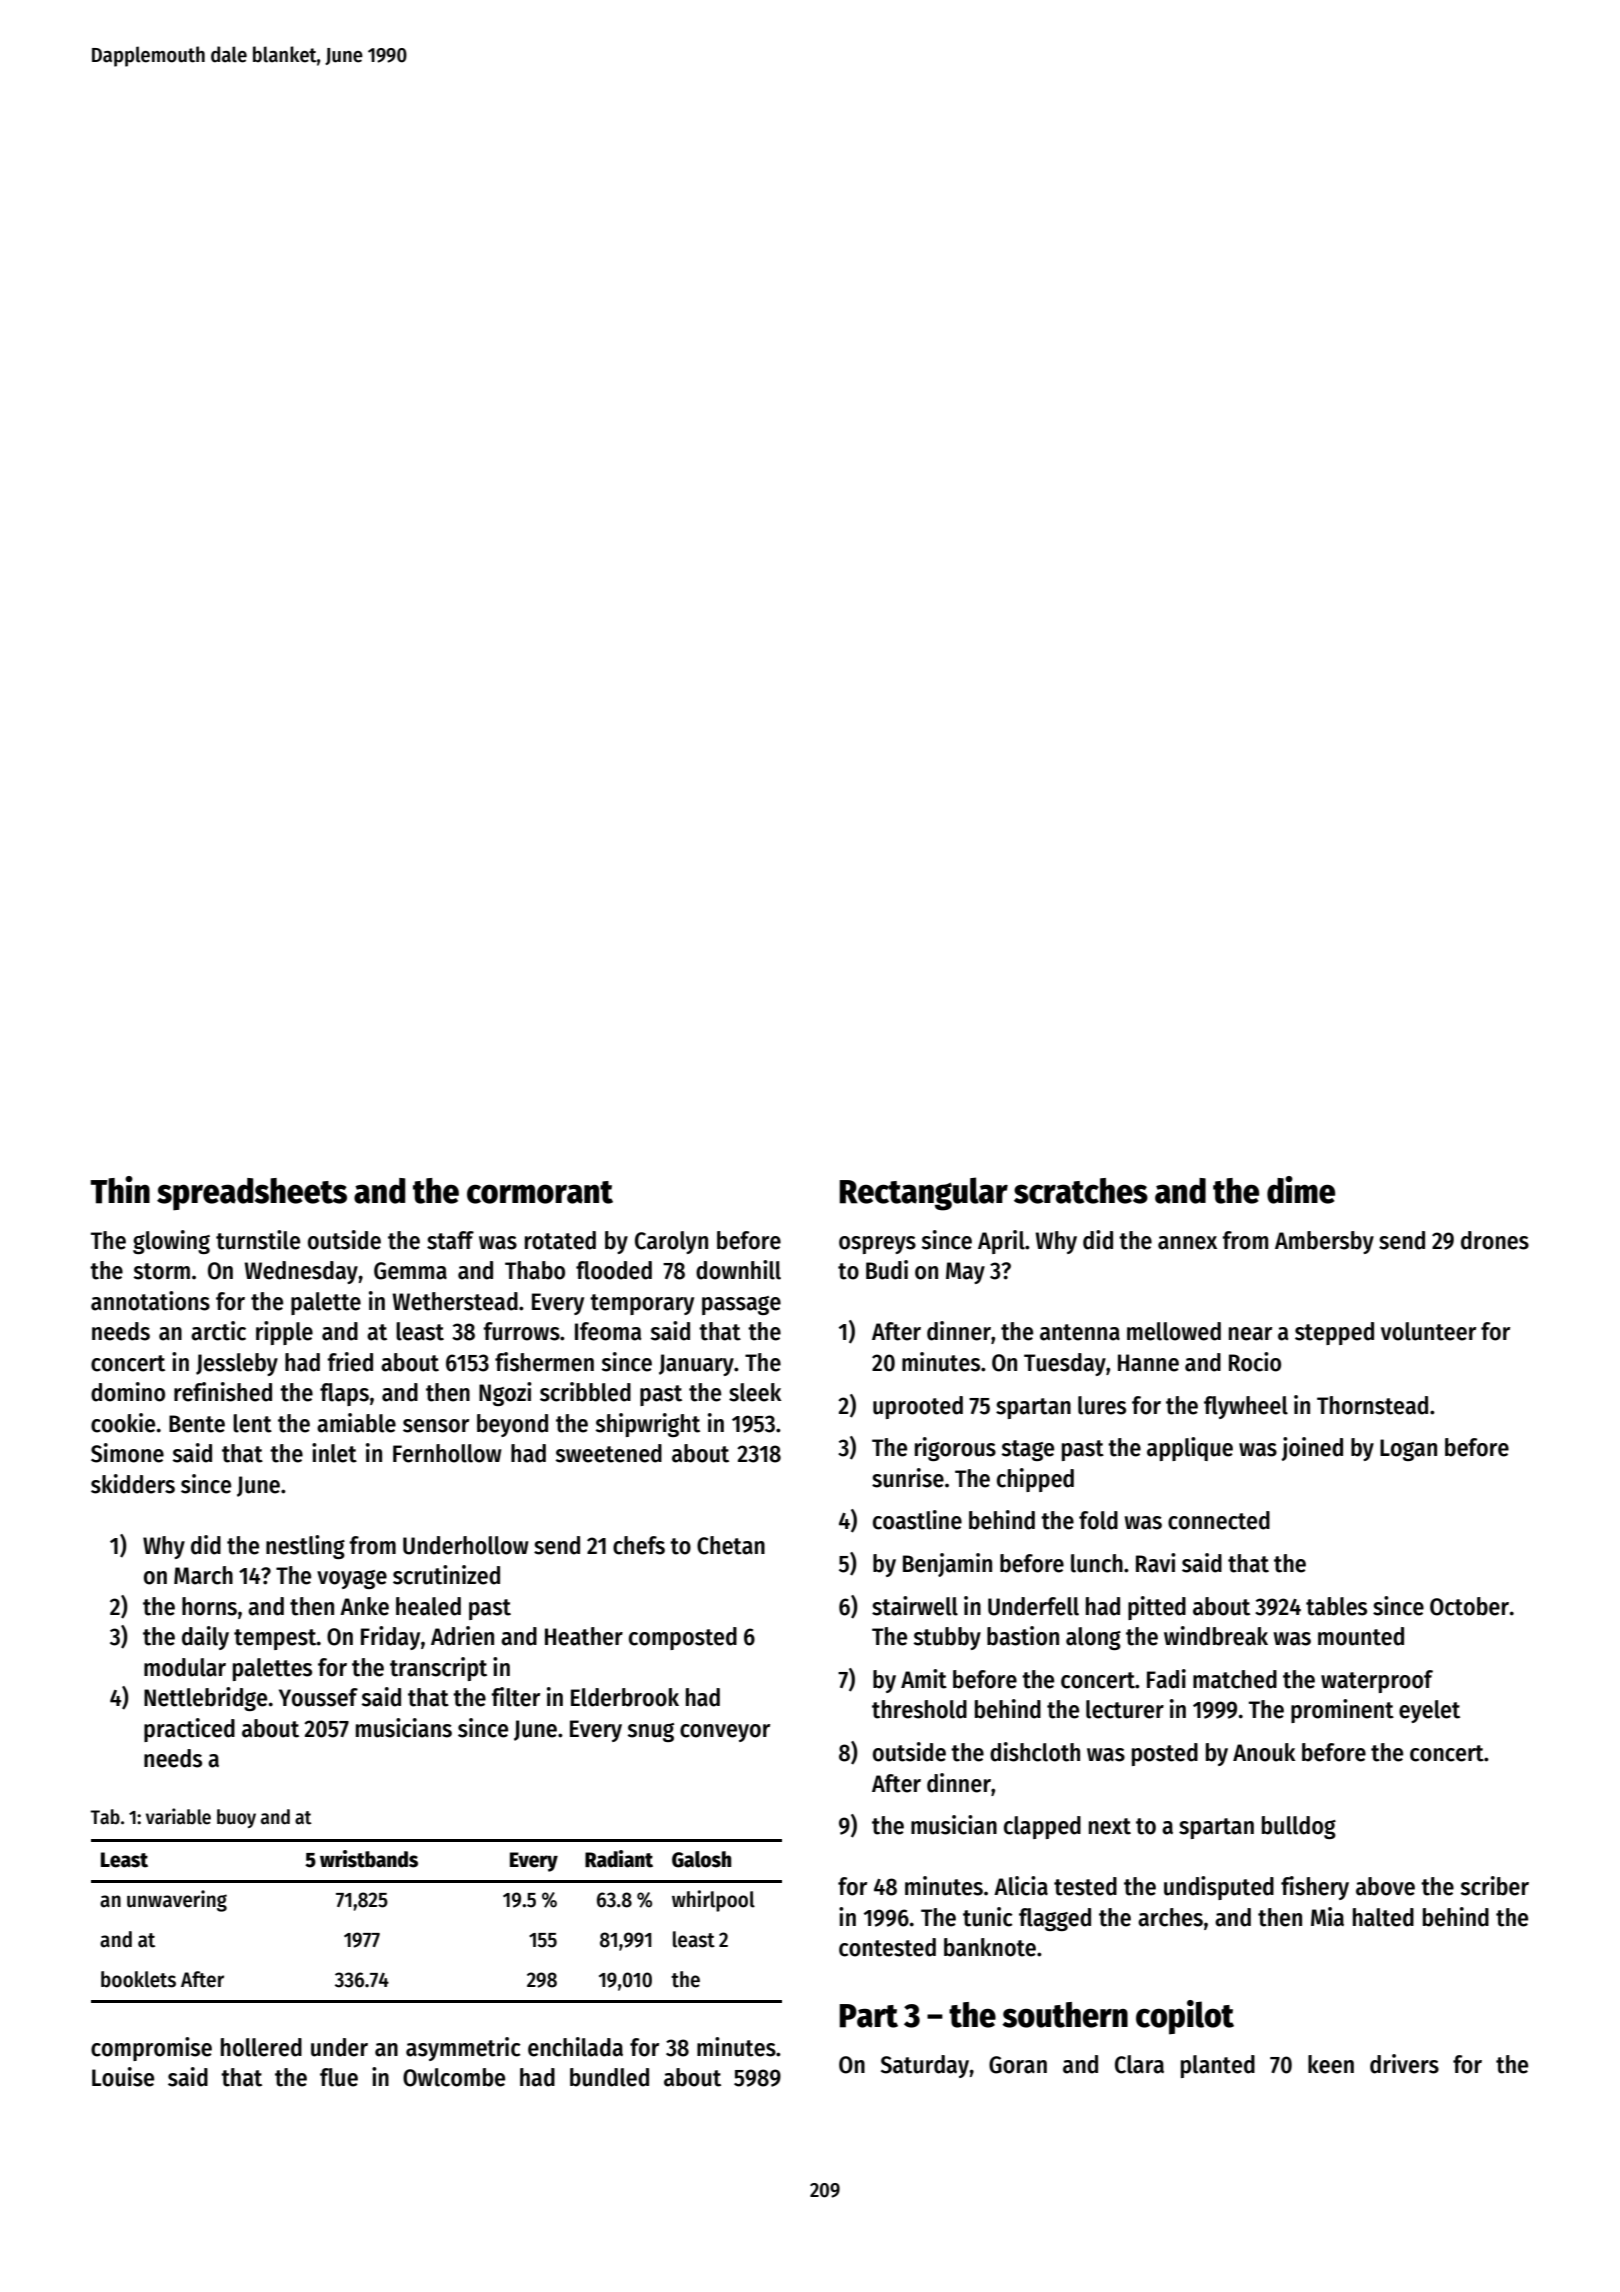 This screenshot has height=2292, width=1620. Describe the element at coordinates (334, 1453) in the screenshot. I see `inlet` at that location.
